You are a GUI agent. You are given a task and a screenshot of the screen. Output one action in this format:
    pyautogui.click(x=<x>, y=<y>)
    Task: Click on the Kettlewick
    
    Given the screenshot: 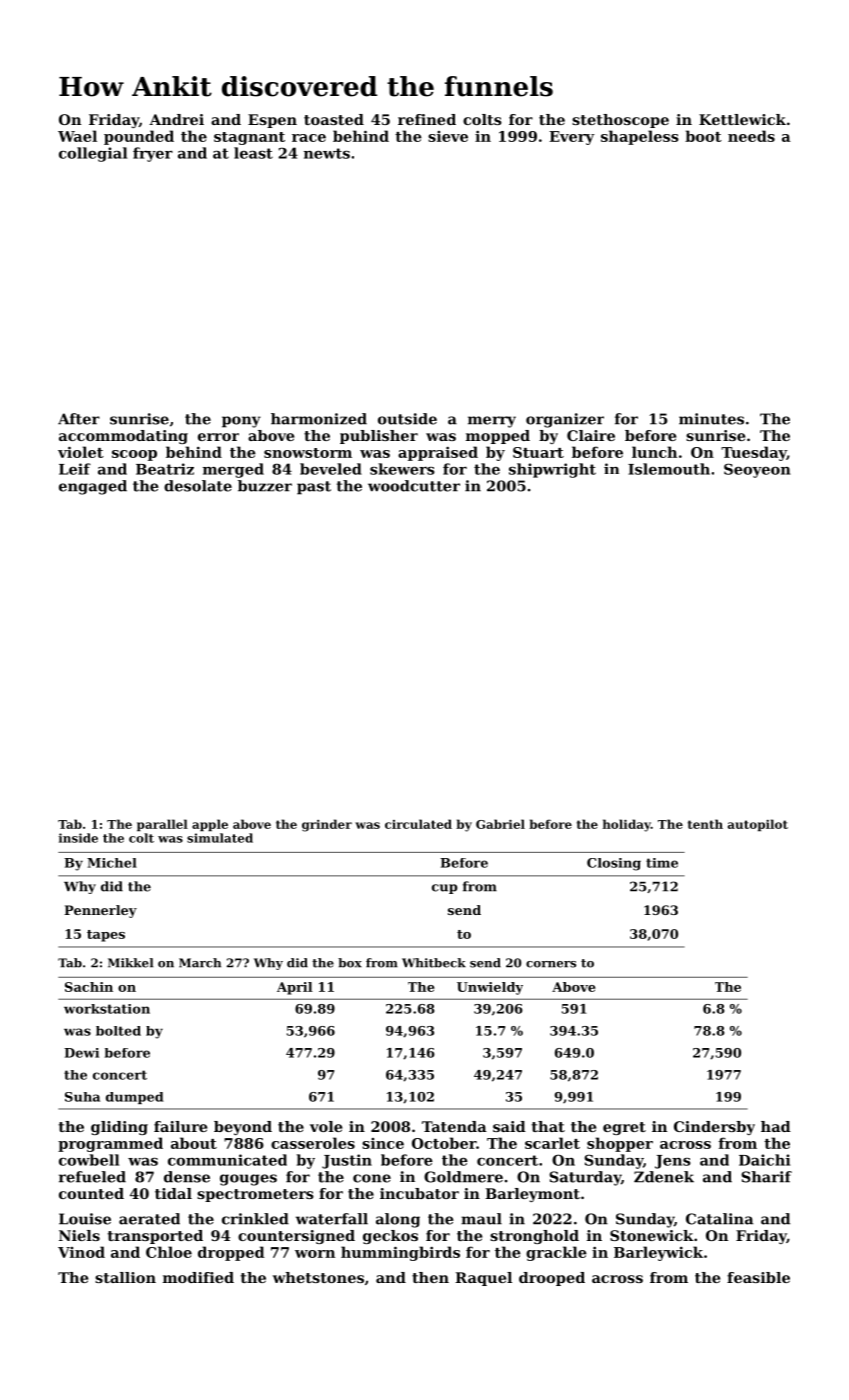 What is the action you would take?
    pyautogui.click(x=742, y=119)
